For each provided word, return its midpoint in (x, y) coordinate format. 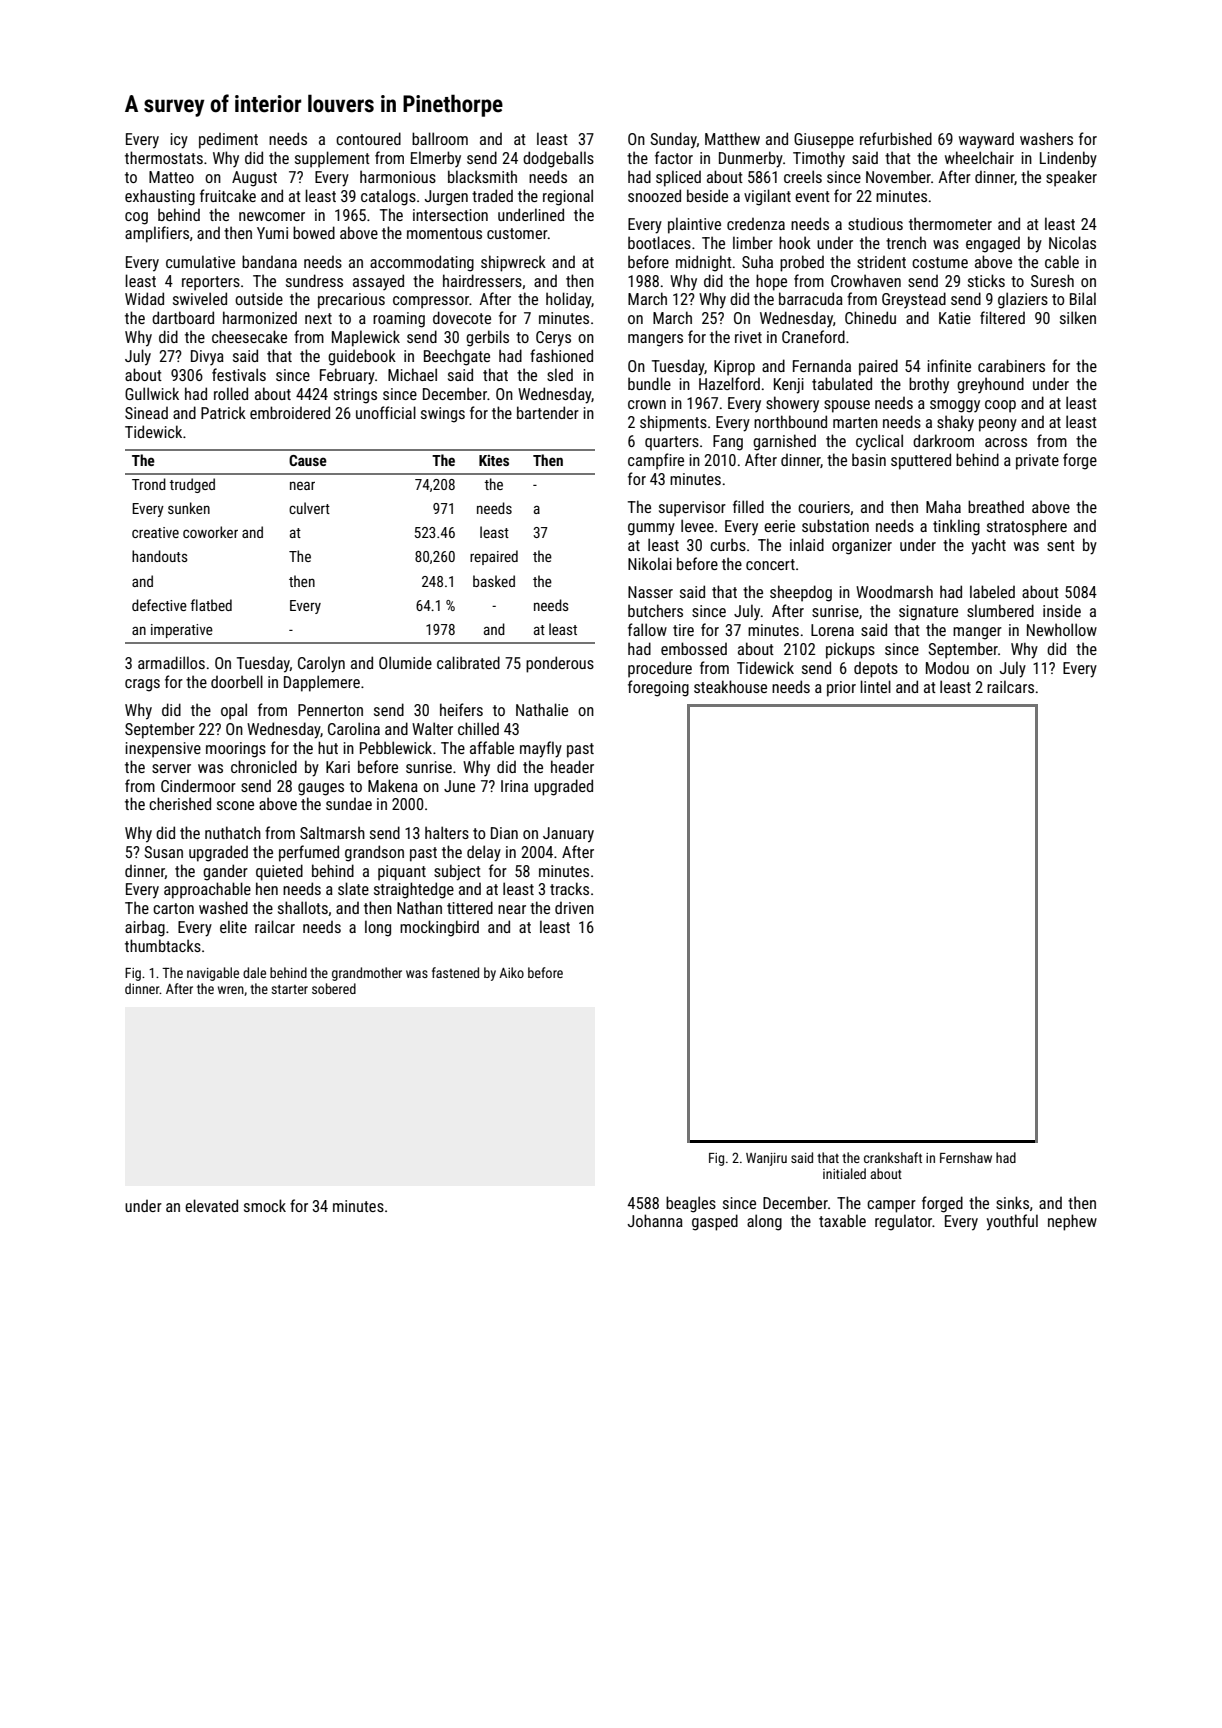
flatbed (211, 605)
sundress (314, 280)
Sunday (673, 140)
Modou (947, 667)
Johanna (655, 1220)
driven (574, 908)
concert (770, 564)
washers (1046, 138)
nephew (1072, 1222)
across (1006, 442)
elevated (211, 1205)
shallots (303, 907)
